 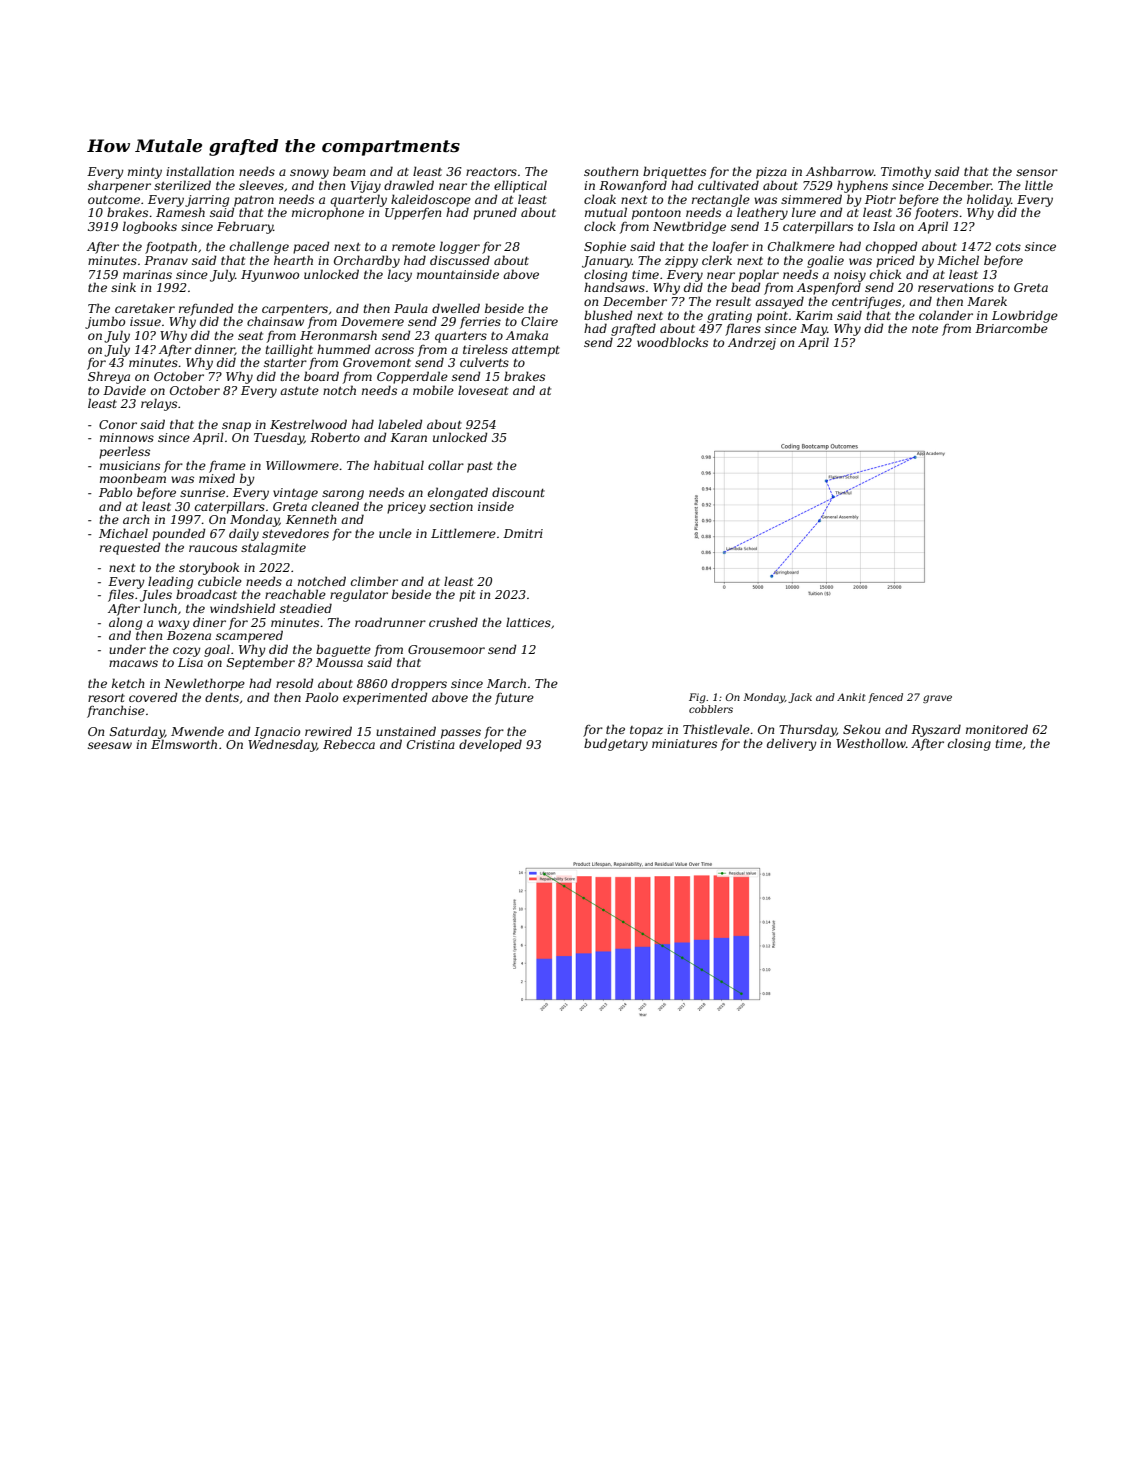 What do you see at coordinates (946, 315) in the screenshot?
I see `colander` at bounding box center [946, 315].
